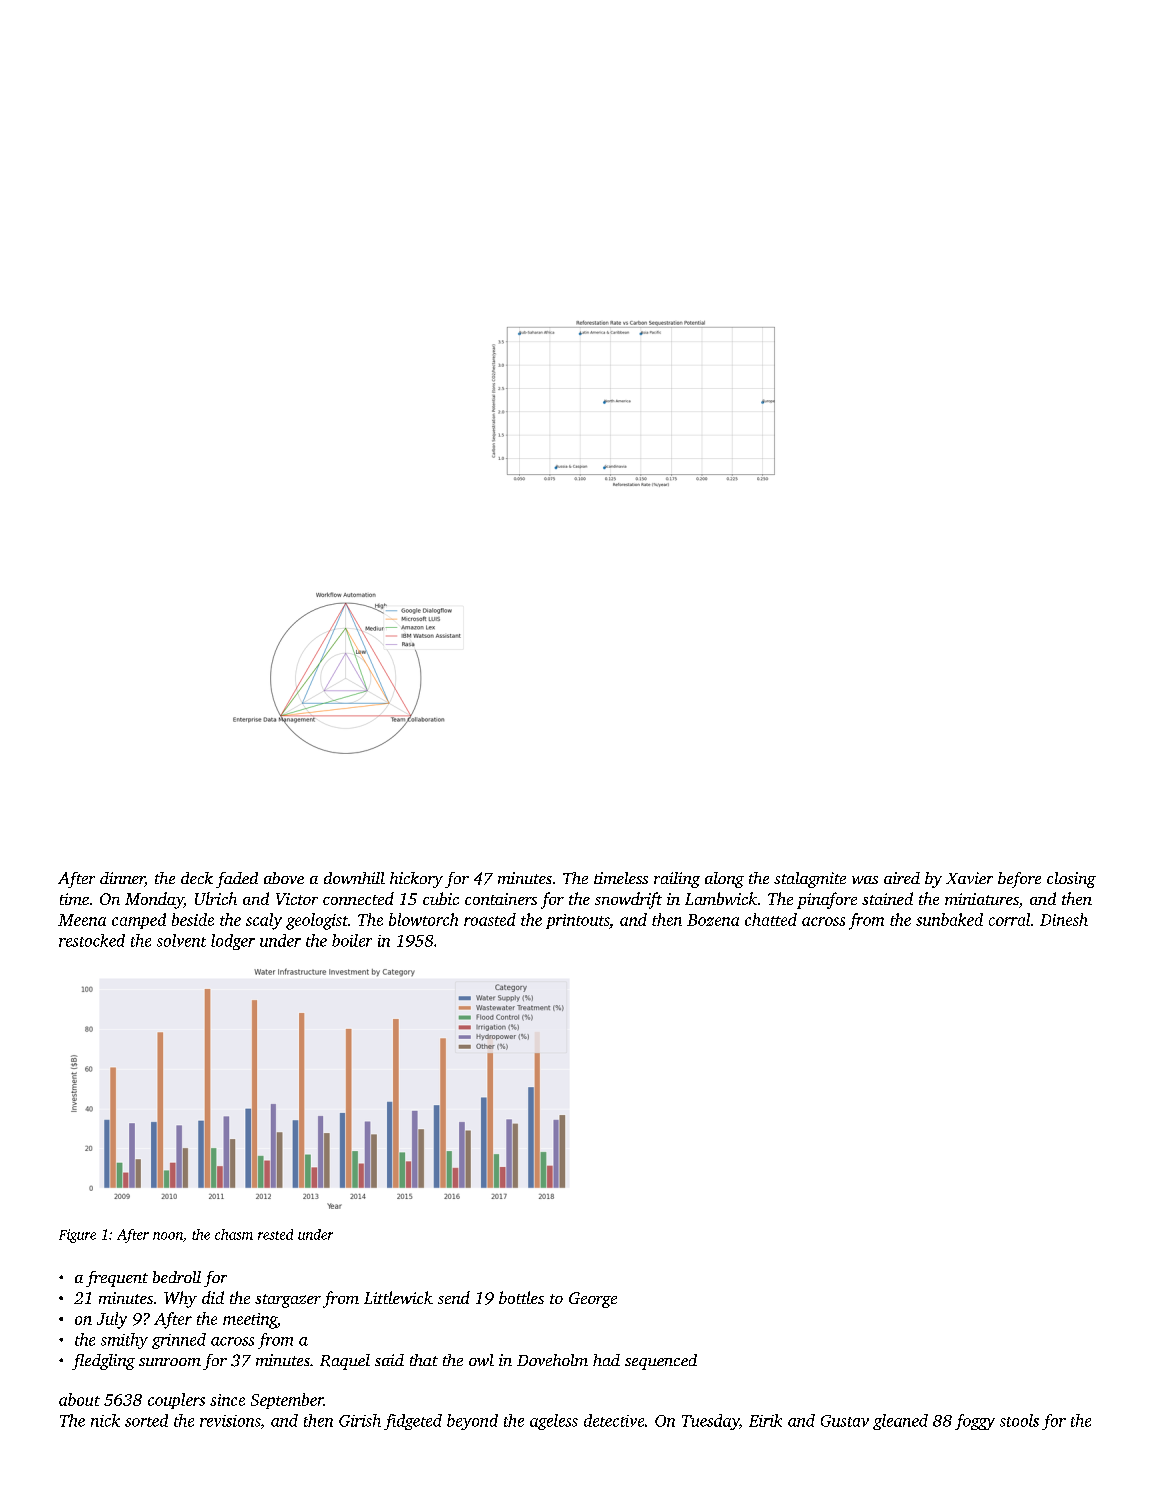 Image resolution: width=1167 pixels, height=1510 pixels. Describe the element at coordinates (554, 1422) in the screenshot. I see `ageless` at that location.
